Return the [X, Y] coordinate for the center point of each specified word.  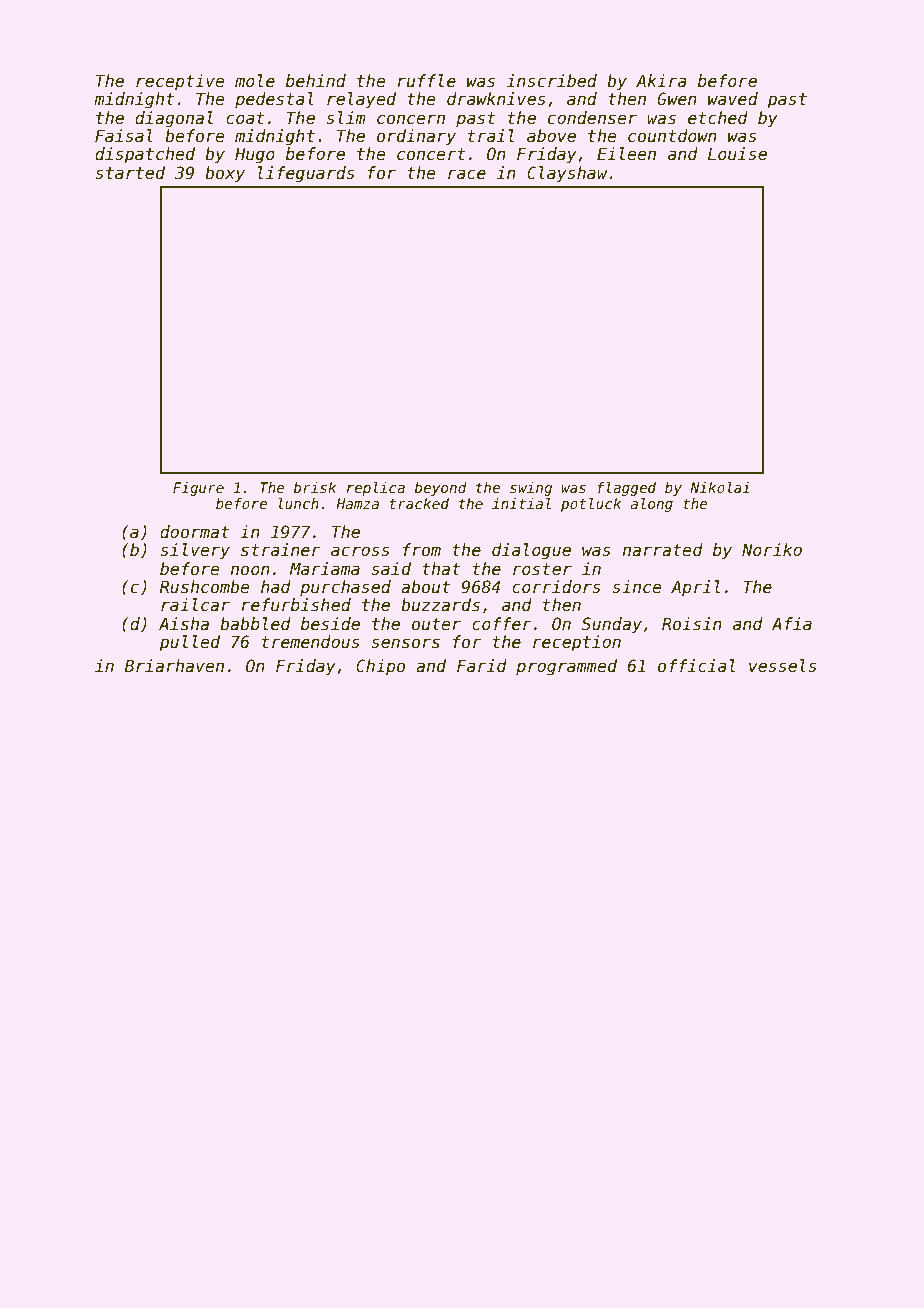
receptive [180, 82]
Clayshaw [567, 174]
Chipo [380, 667]
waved [733, 99]
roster [542, 569]
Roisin [692, 624]
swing [531, 489]
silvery [195, 551]
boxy [225, 174]
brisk [314, 487]
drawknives [496, 99]
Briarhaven [174, 666]
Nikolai [720, 487]
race [467, 174]
